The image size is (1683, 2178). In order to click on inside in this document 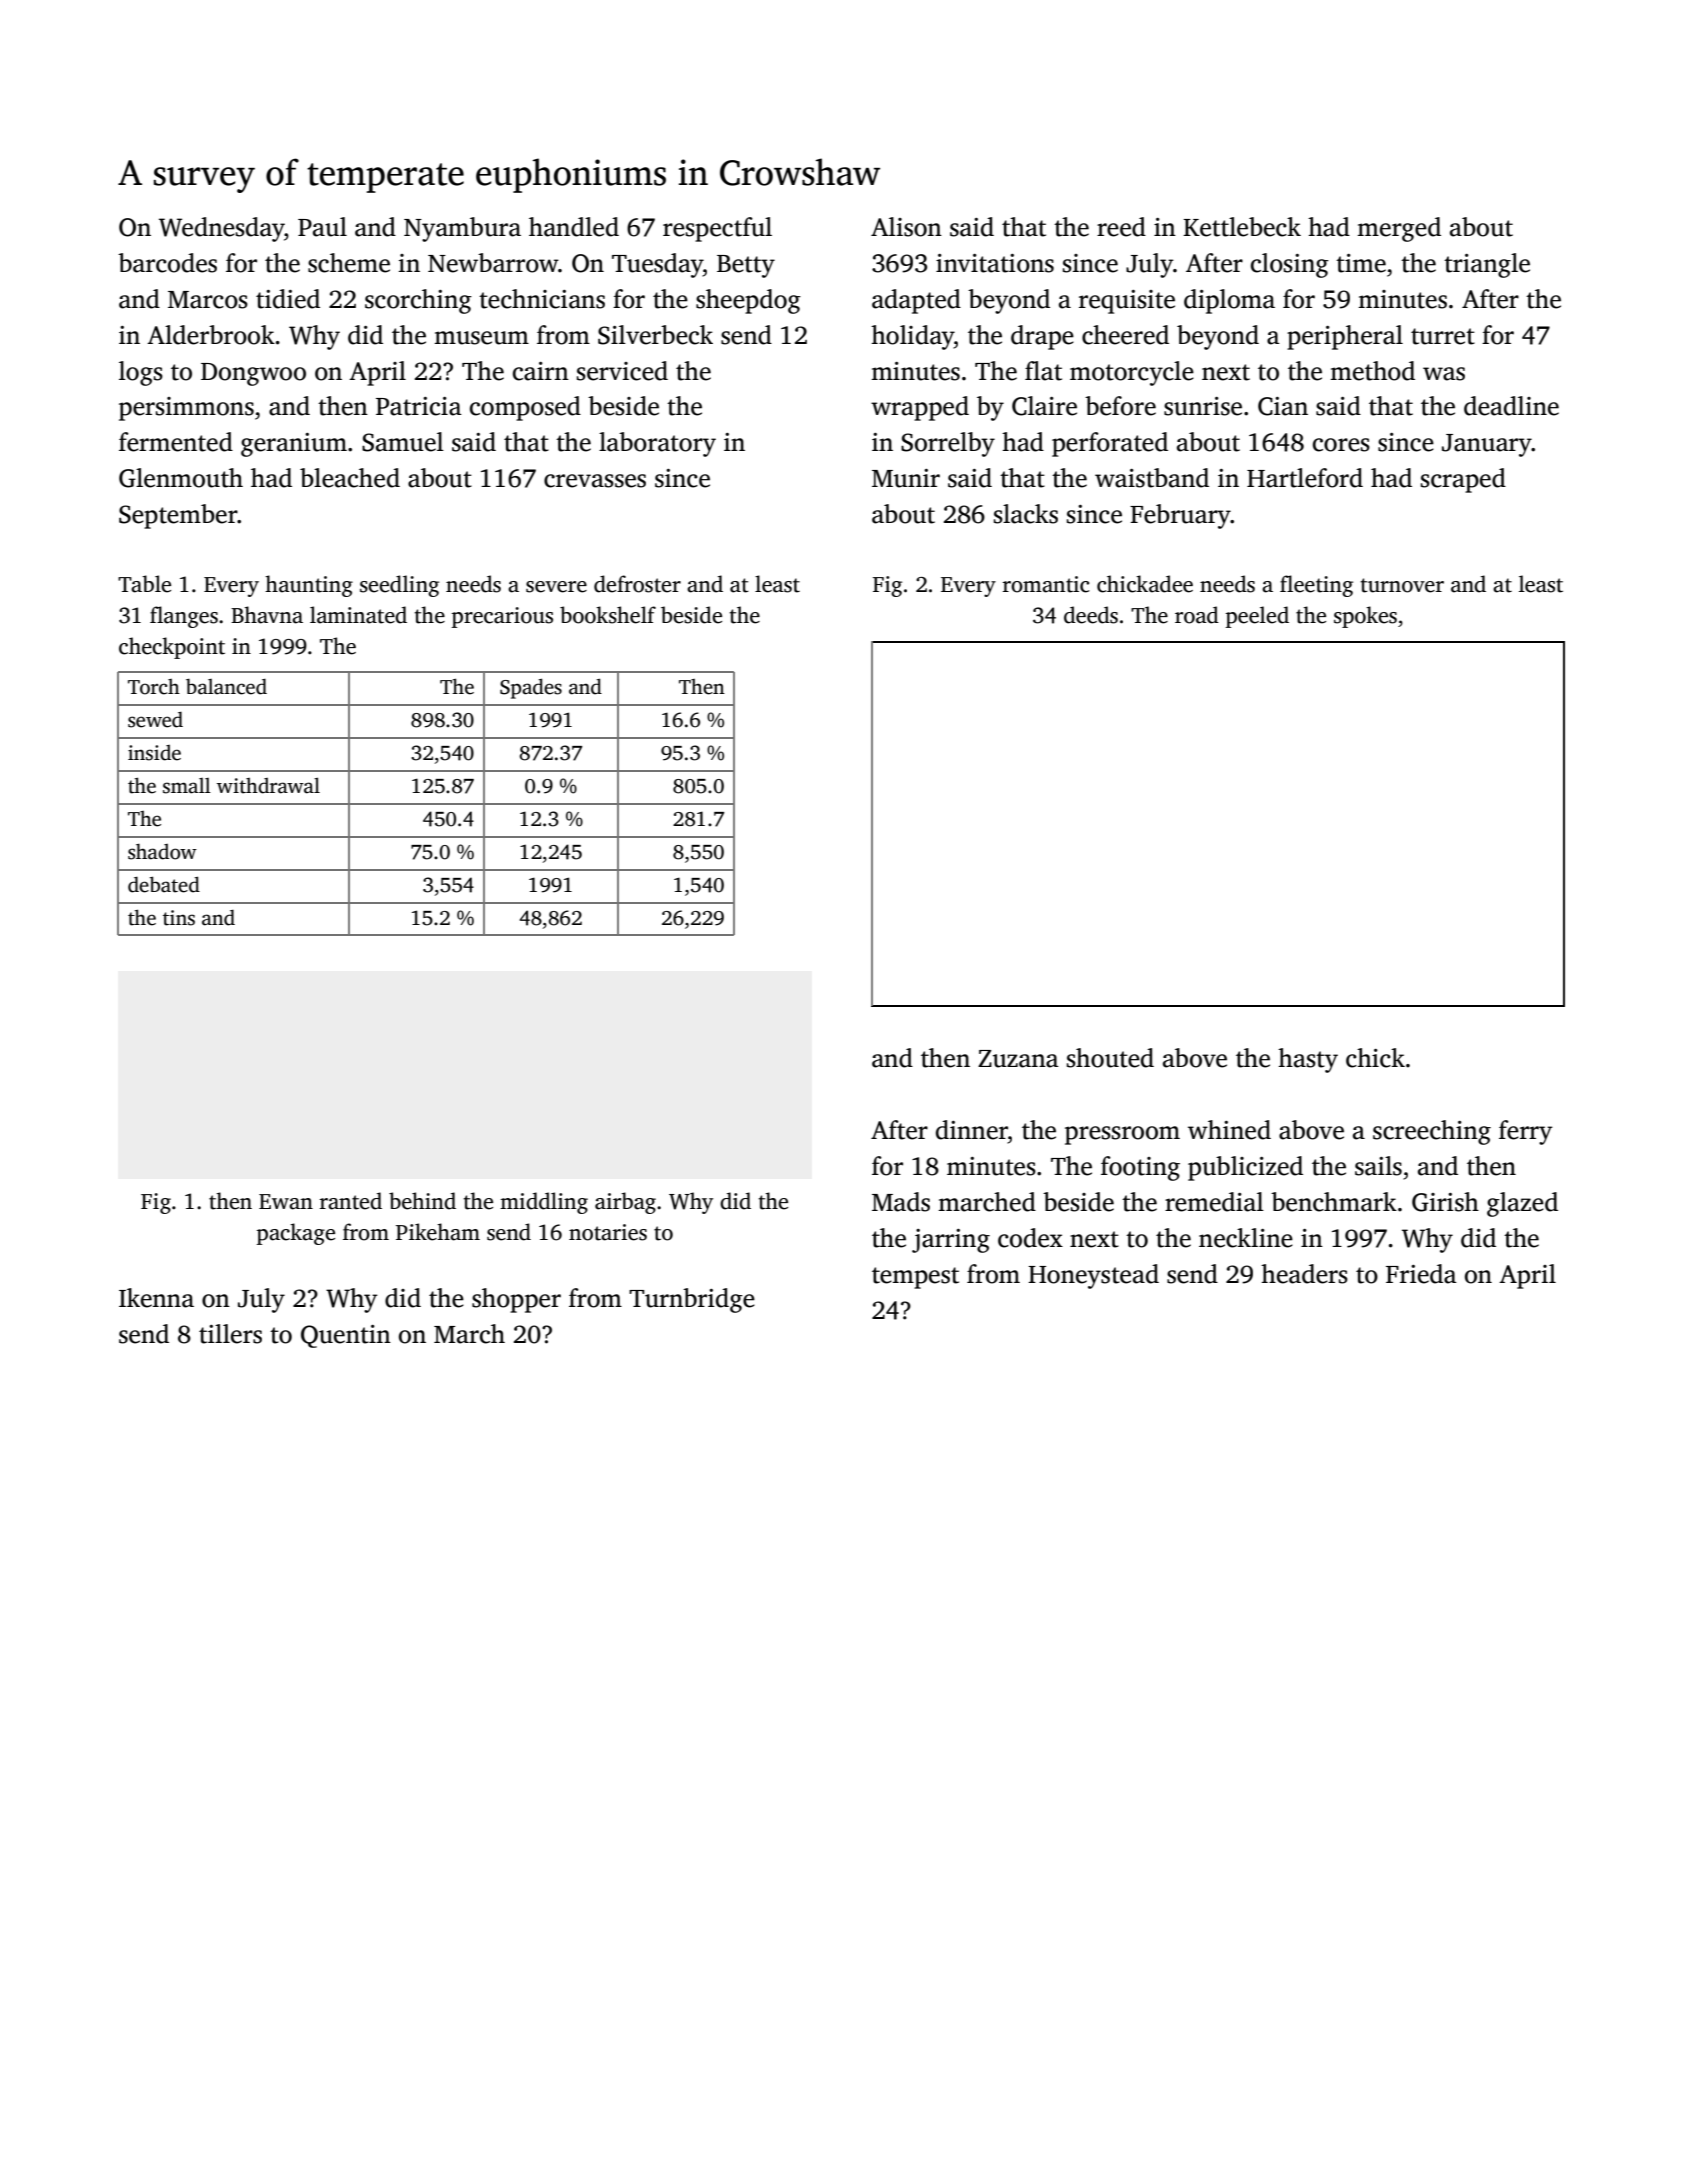, I will do `click(154, 753)`.
